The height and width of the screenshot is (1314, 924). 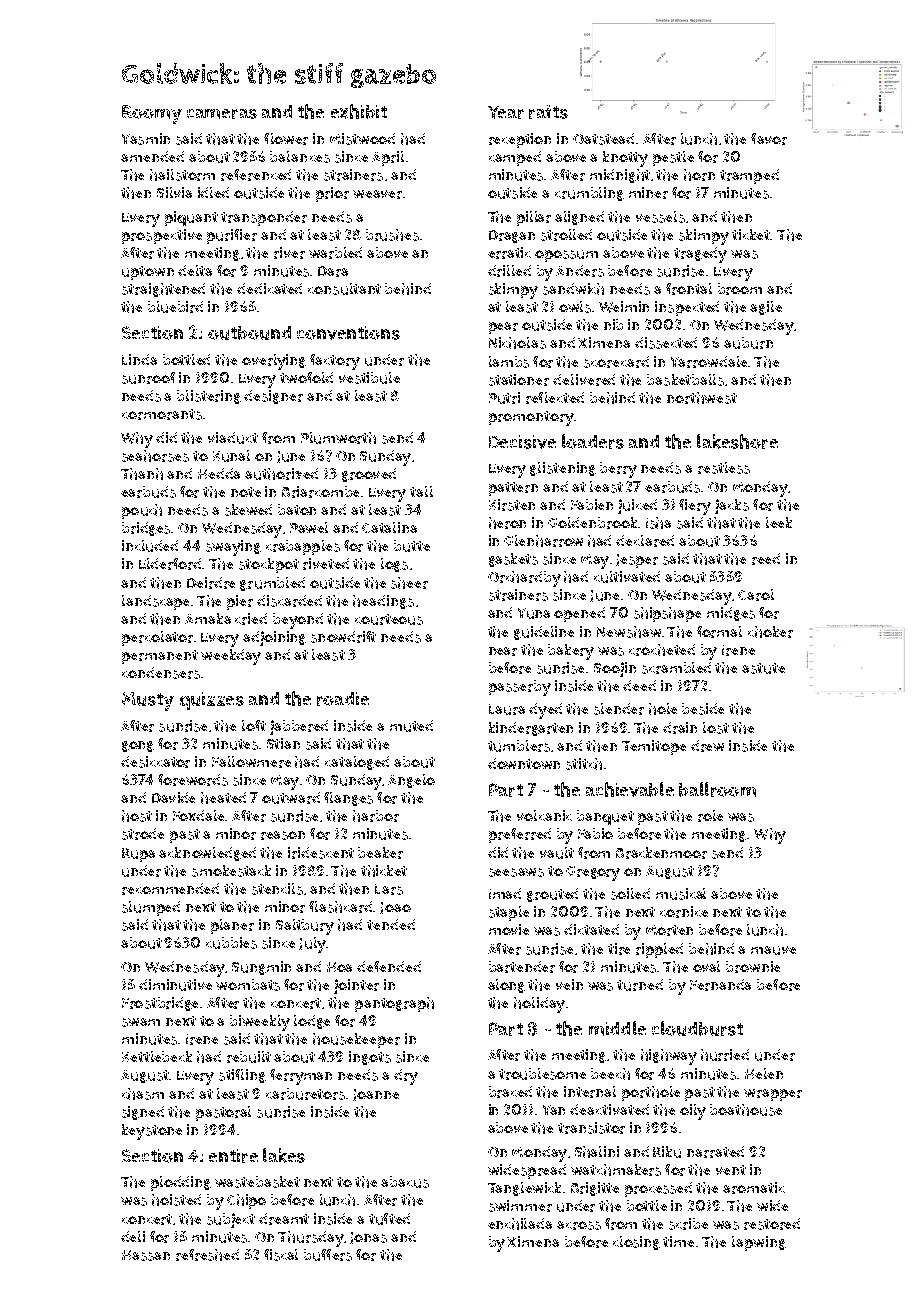 I want to click on holiday, so click(x=539, y=1005).
